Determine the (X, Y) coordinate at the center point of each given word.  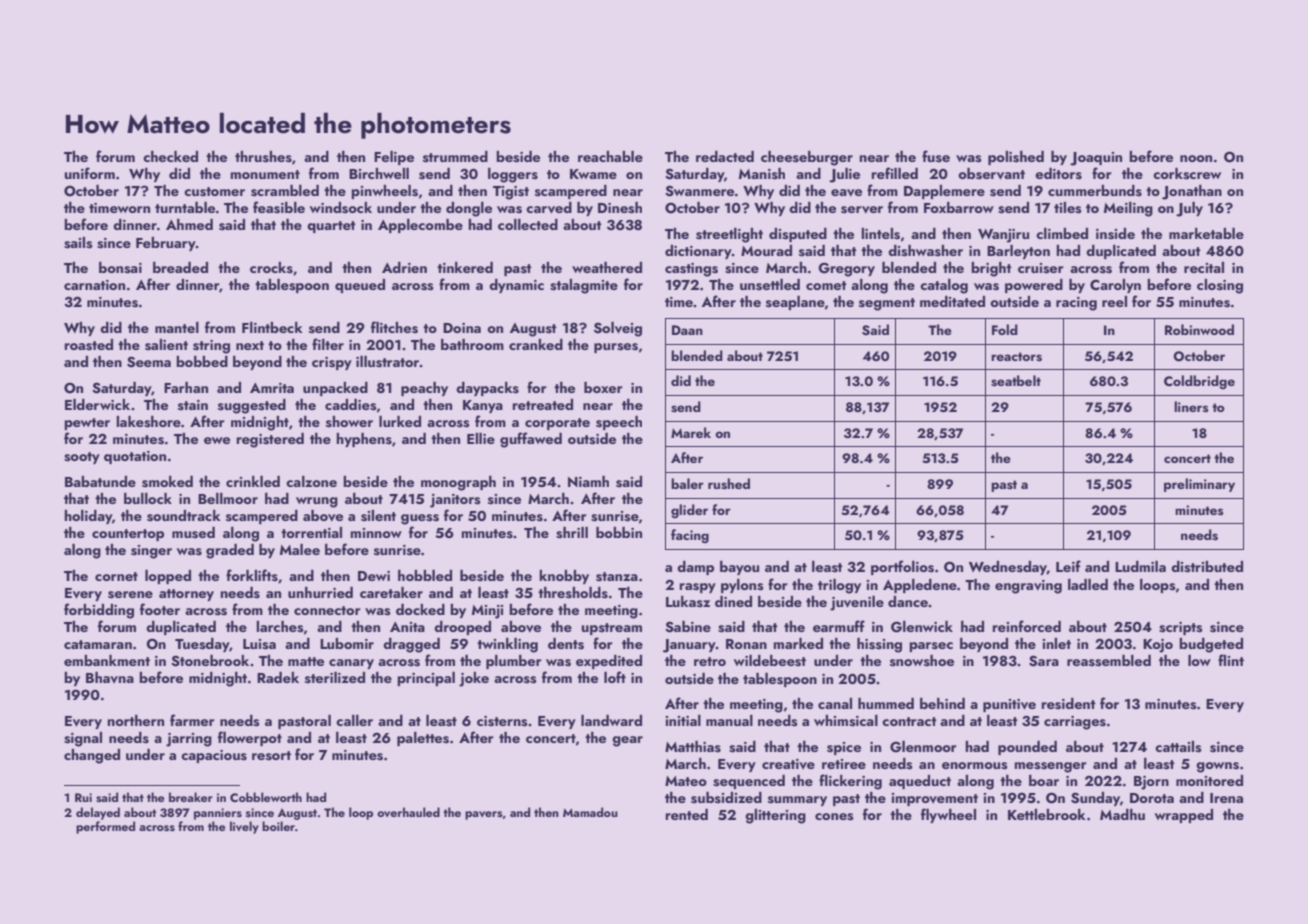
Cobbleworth (266, 797)
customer (214, 192)
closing (1220, 286)
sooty (82, 458)
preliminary (1199, 485)
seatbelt (1016, 381)
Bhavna (110, 677)
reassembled (1109, 661)
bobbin (619, 532)
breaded (180, 267)
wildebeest (770, 661)
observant (991, 174)
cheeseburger (807, 158)
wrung (317, 502)
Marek (691, 432)
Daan (687, 330)
